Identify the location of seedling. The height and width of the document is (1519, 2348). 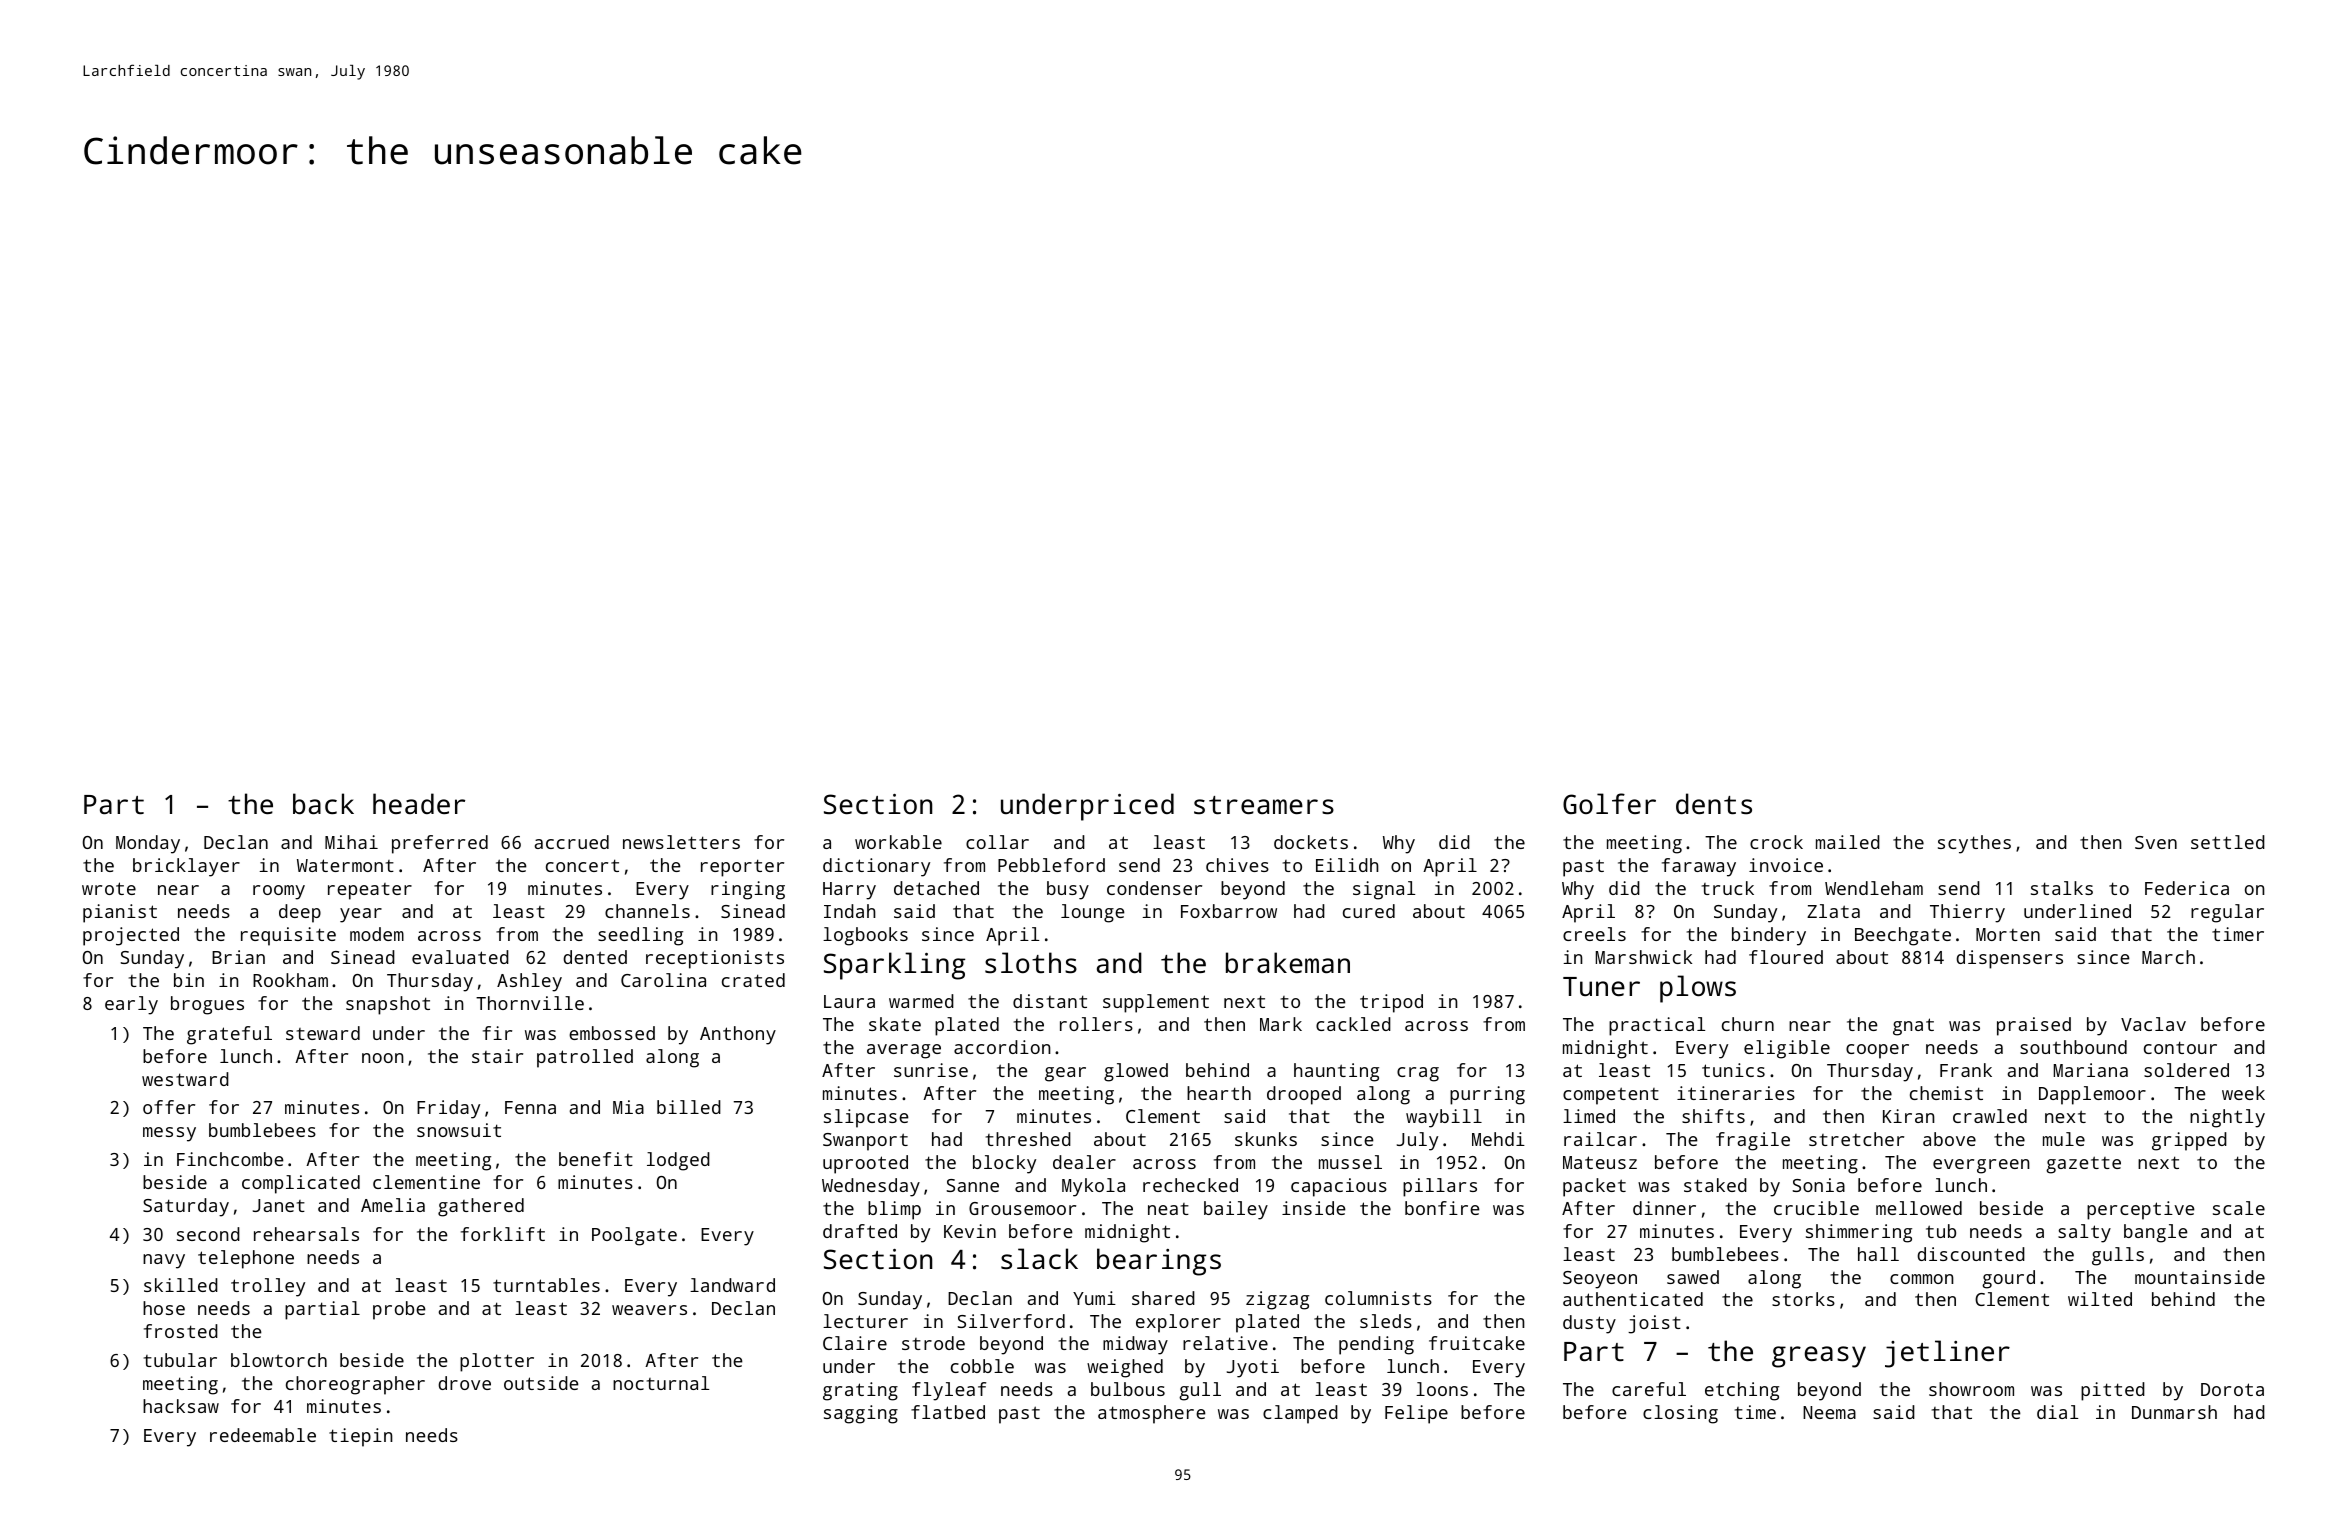
(640, 936).
